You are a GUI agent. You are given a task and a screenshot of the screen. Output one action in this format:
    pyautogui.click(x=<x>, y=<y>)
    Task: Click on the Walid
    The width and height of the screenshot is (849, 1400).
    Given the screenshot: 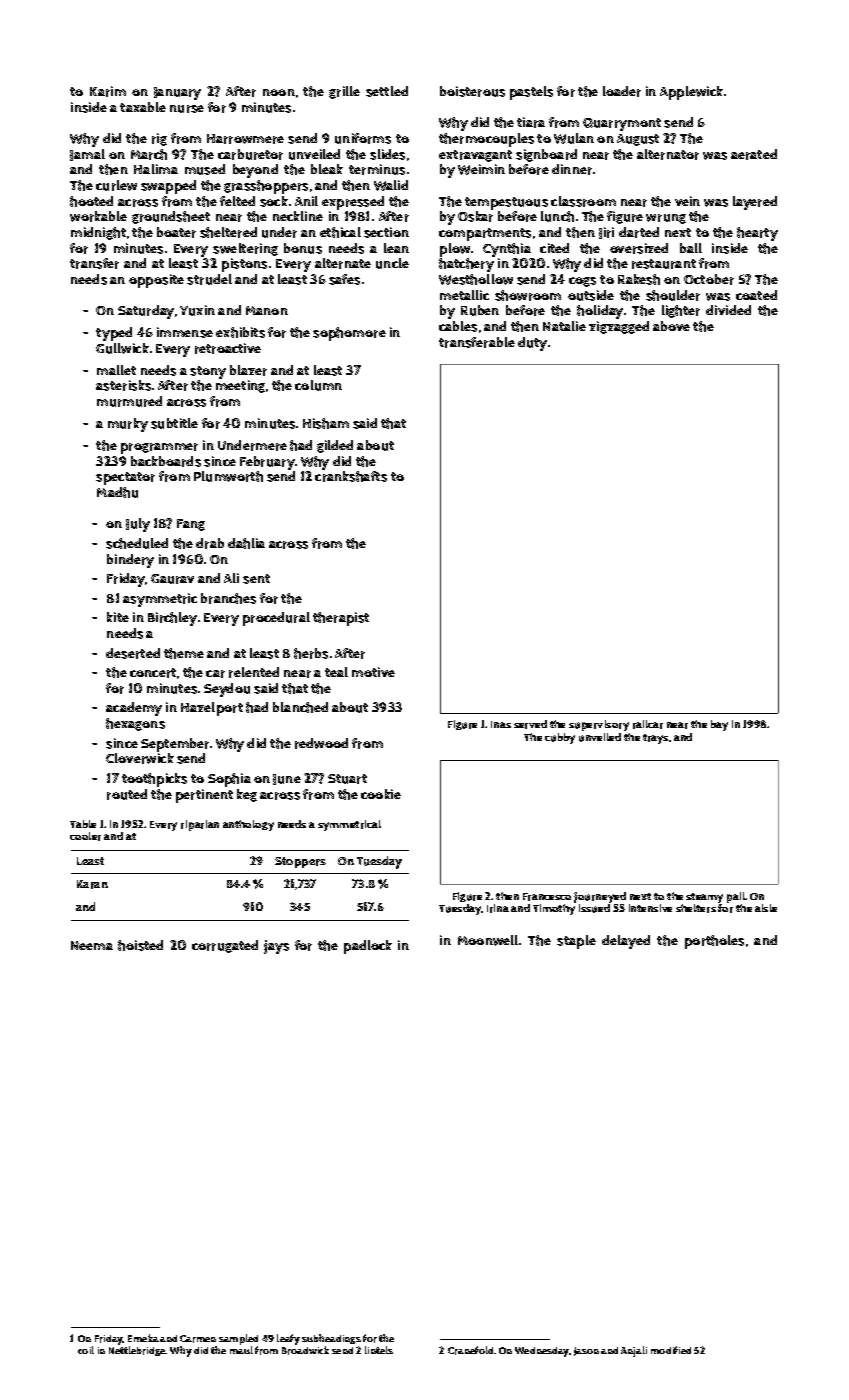 What is the action you would take?
    pyautogui.click(x=391, y=185)
